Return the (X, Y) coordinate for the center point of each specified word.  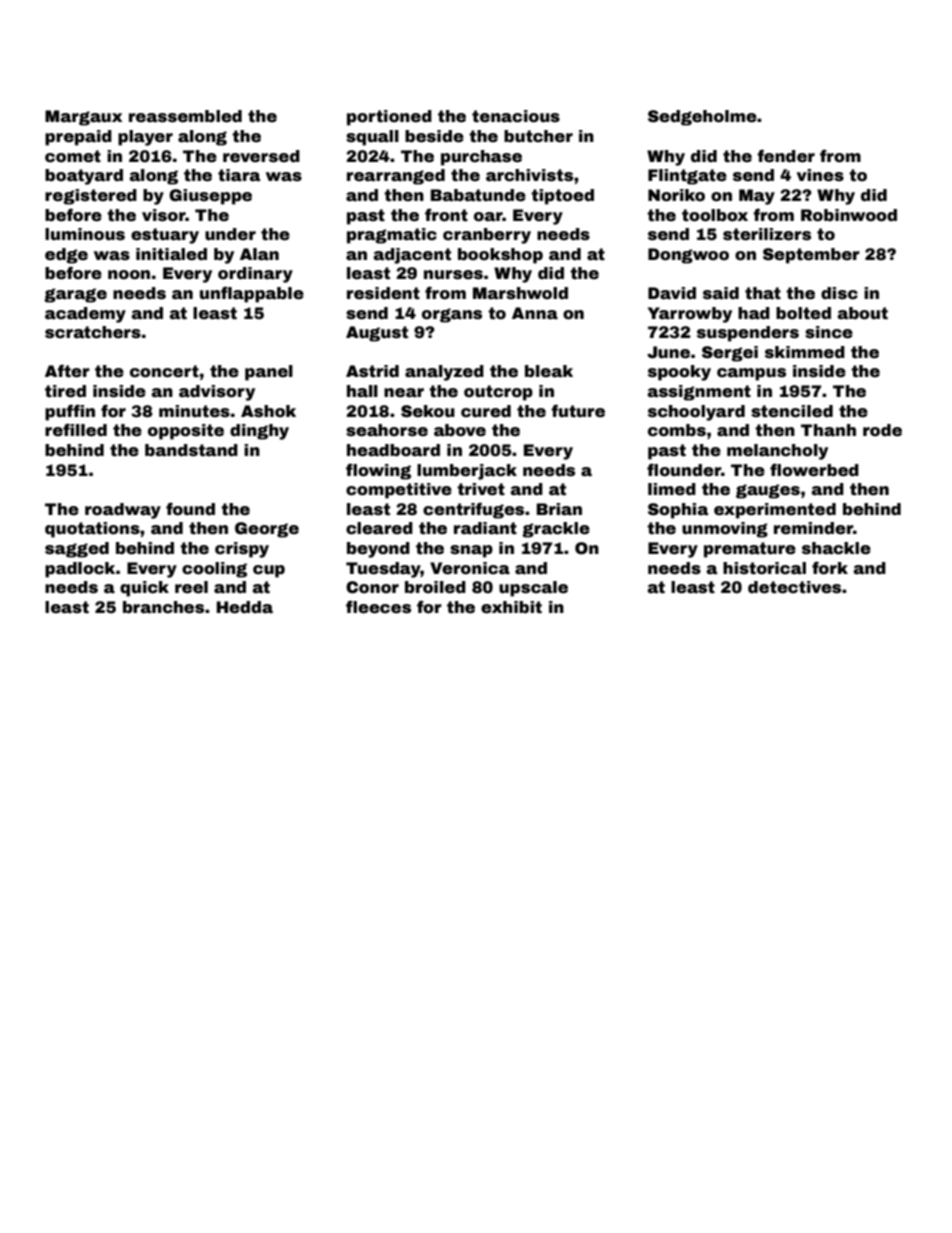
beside (434, 136)
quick (144, 589)
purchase (481, 158)
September (811, 256)
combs (677, 430)
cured (486, 411)
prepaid (78, 138)
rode (882, 430)
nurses (453, 275)
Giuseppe (210, 197)
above (460, 430)
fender (786, 156)
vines (820, 175)
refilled (76, 430)
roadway (123, 511)
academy (85, 315)
